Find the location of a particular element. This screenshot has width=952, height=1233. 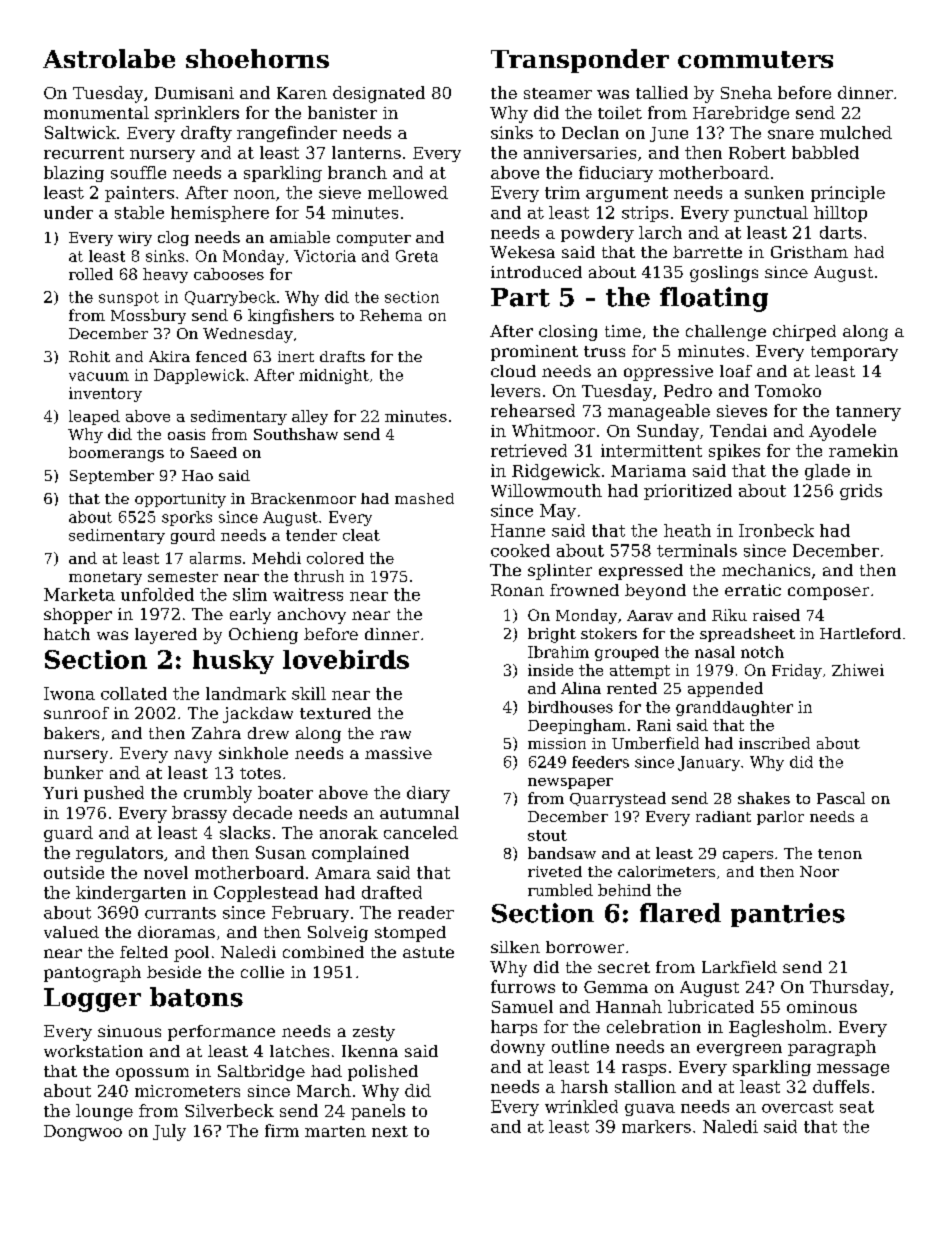

pantograph is located at coordinates (92, 974).
